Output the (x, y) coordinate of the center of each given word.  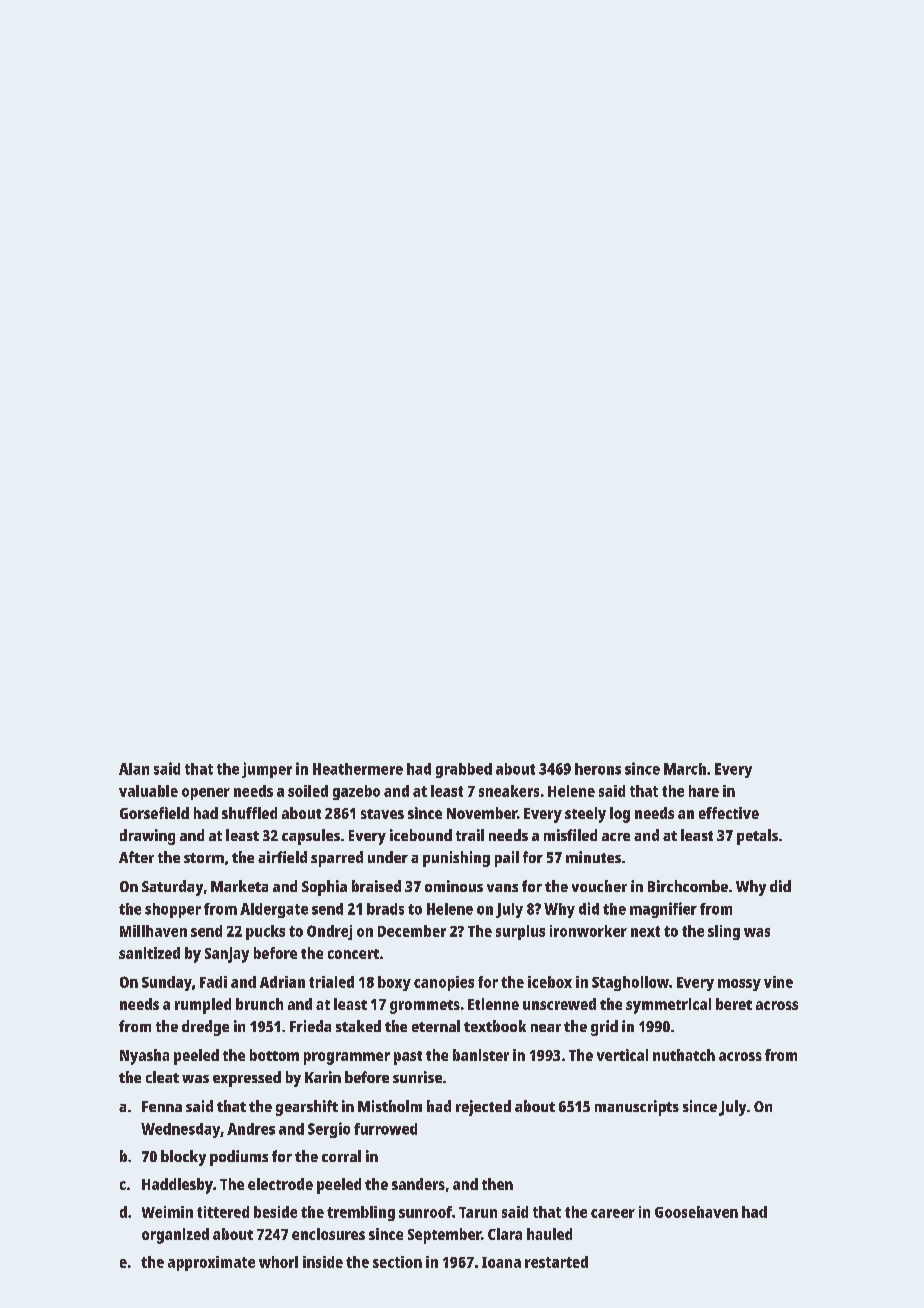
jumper (267, 770)
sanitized (149, 953)
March (685, 769)
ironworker (588, 931)
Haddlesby (177, 1186)
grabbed (464, 770)
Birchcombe (688, 886)
